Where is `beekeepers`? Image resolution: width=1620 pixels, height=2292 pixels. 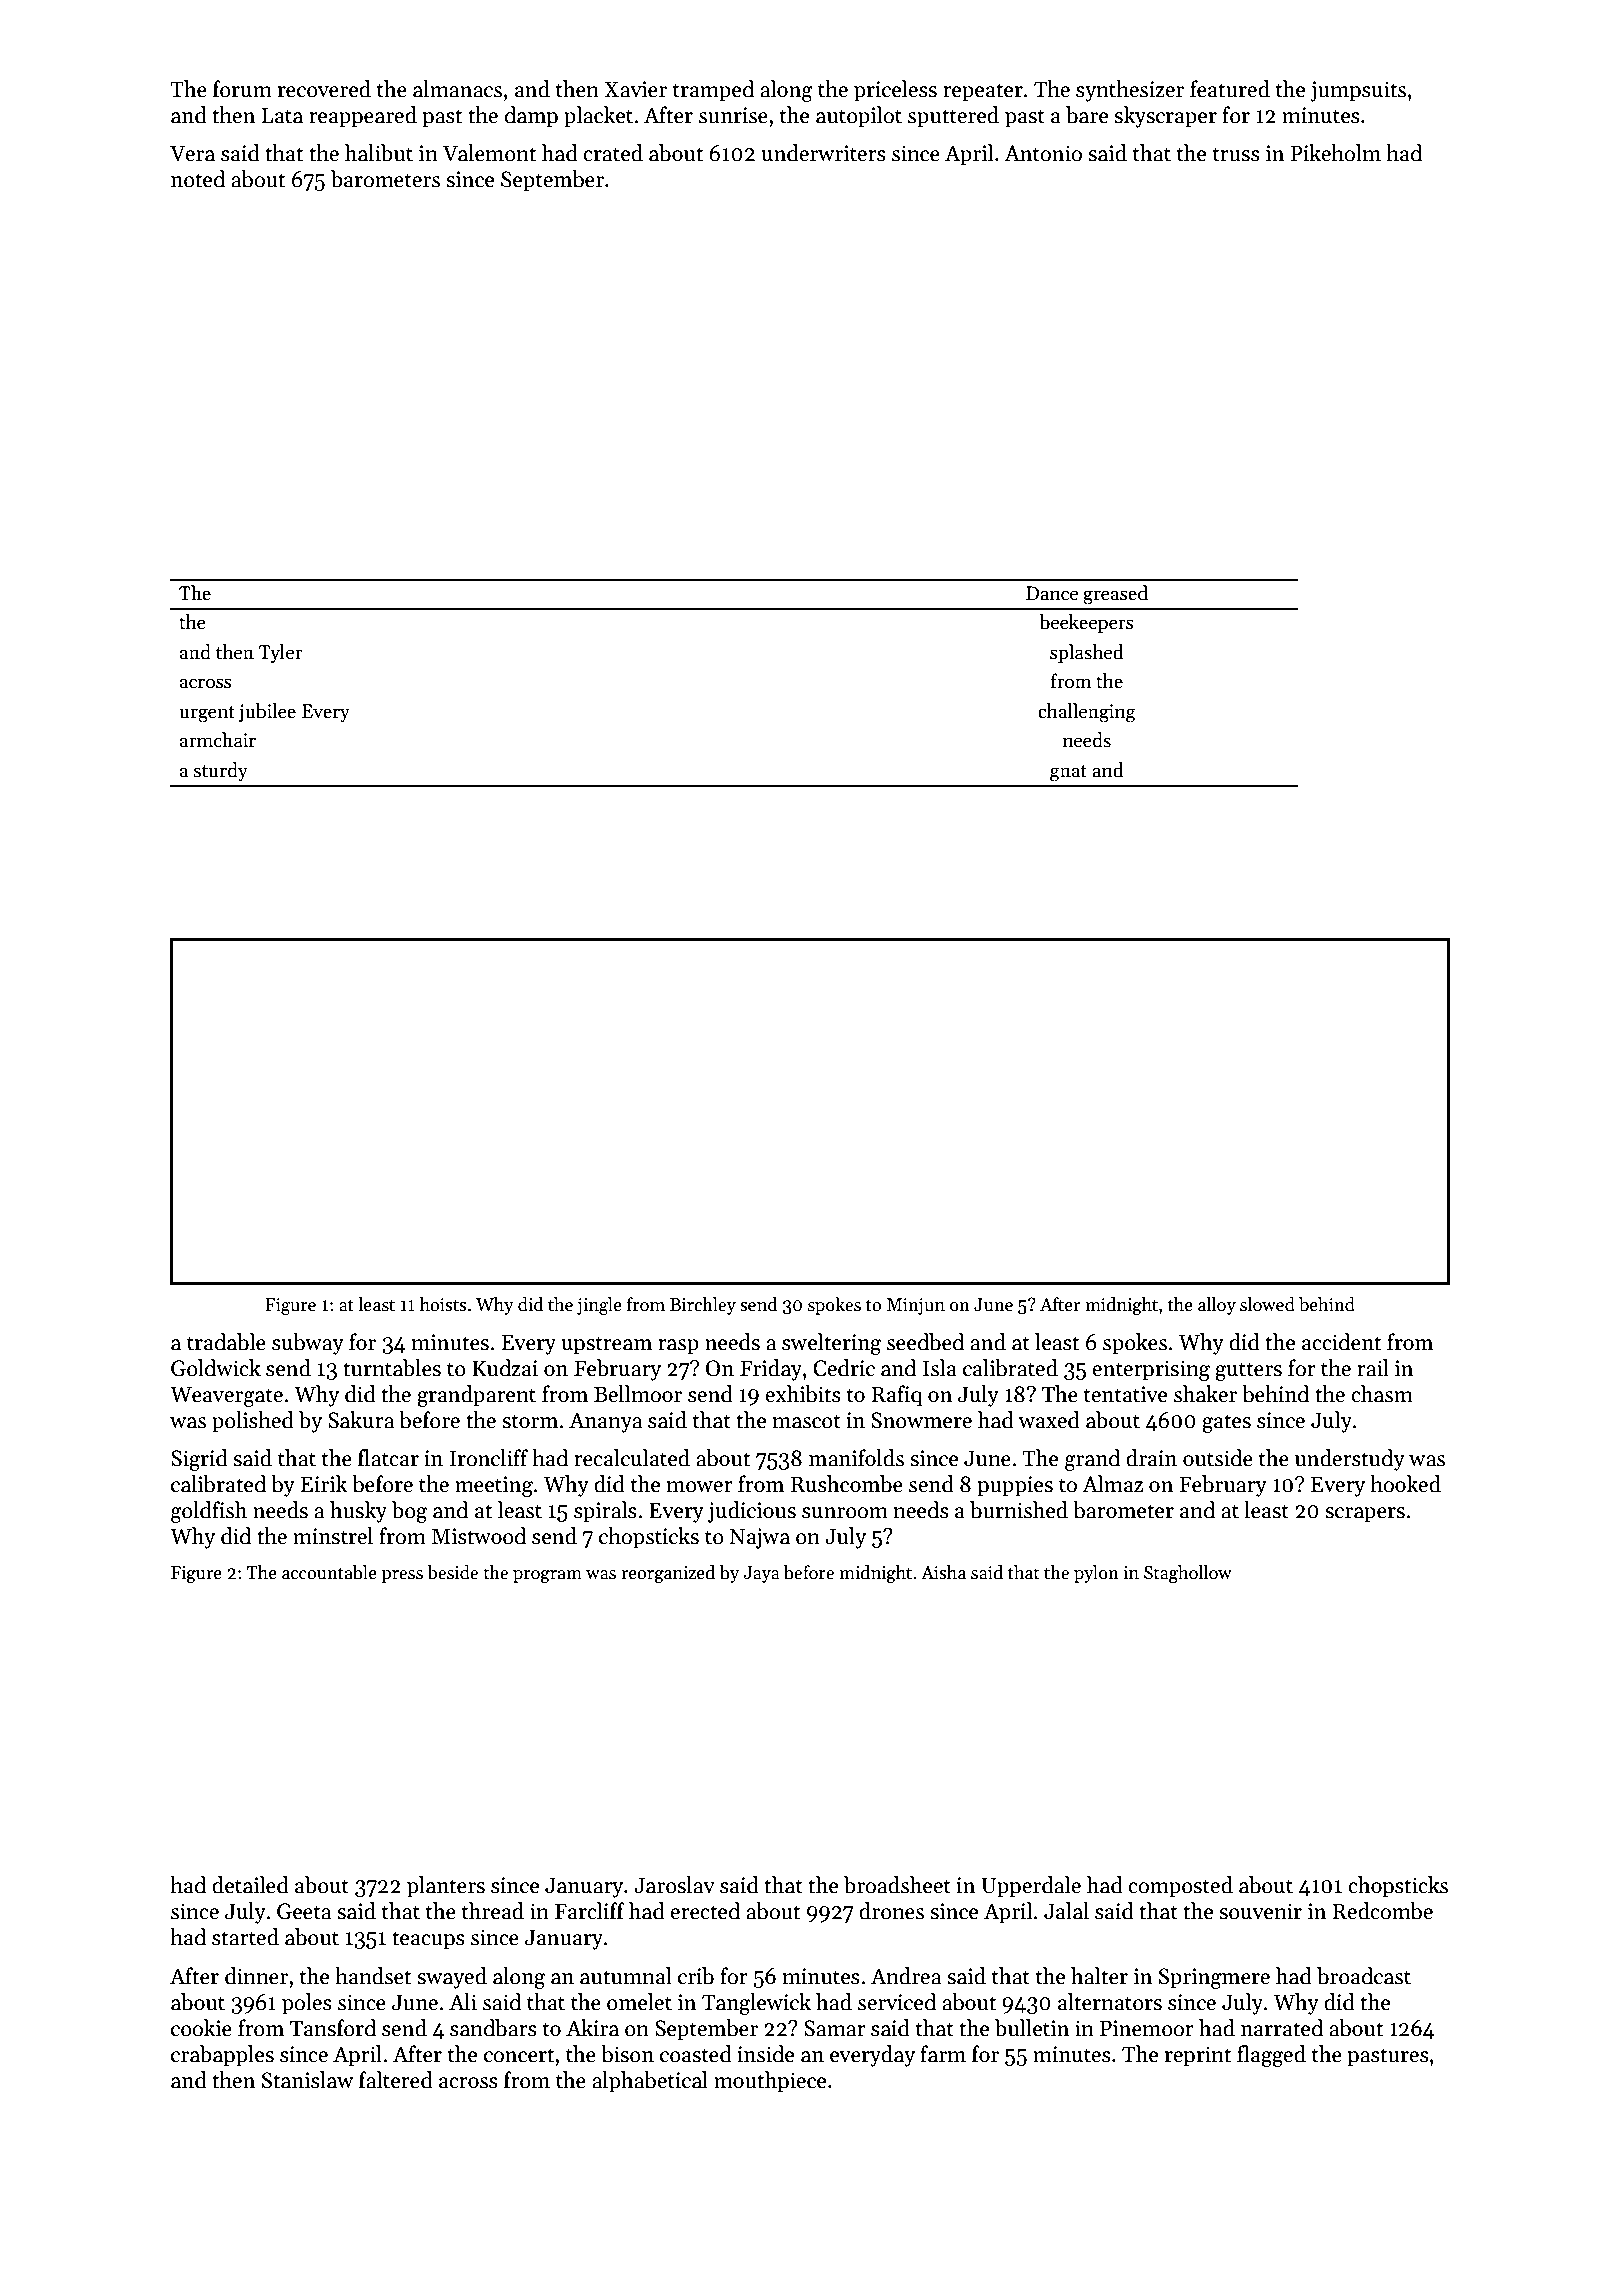
beekeepers is located at coordinates (1086, 623).
